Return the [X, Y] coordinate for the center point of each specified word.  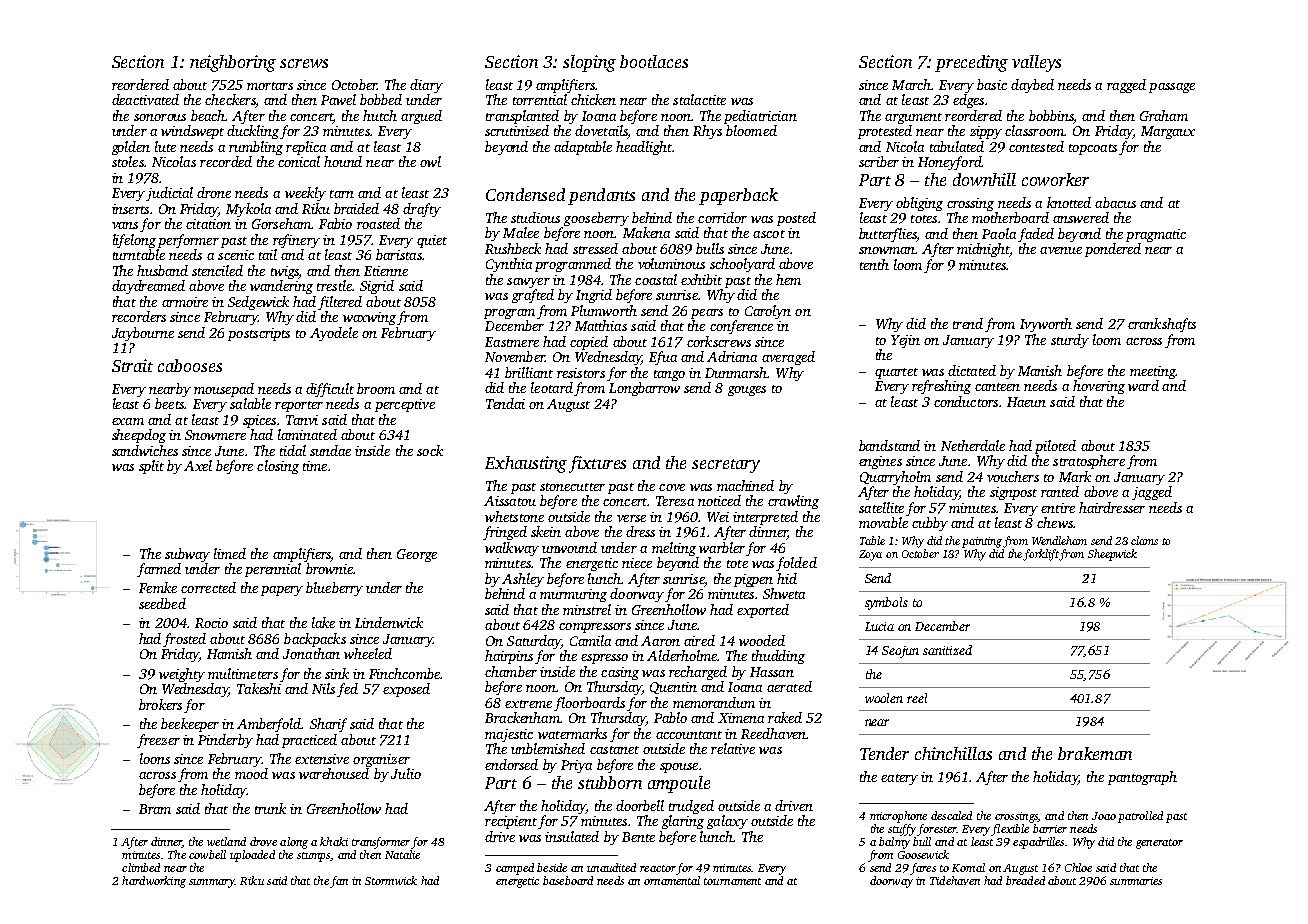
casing [620, 673]
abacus [1115, 202]
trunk [270, 808]
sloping [589, 63]
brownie [329, 568]
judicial [169, 194]
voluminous [671, 263]
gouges [747, 391]
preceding [971, 63]
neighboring [233, 63]
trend [968, 323]
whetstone [514, 516]
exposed [406, 690]
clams [1144, 540]
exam [128, 421]
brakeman [1095, 753]
